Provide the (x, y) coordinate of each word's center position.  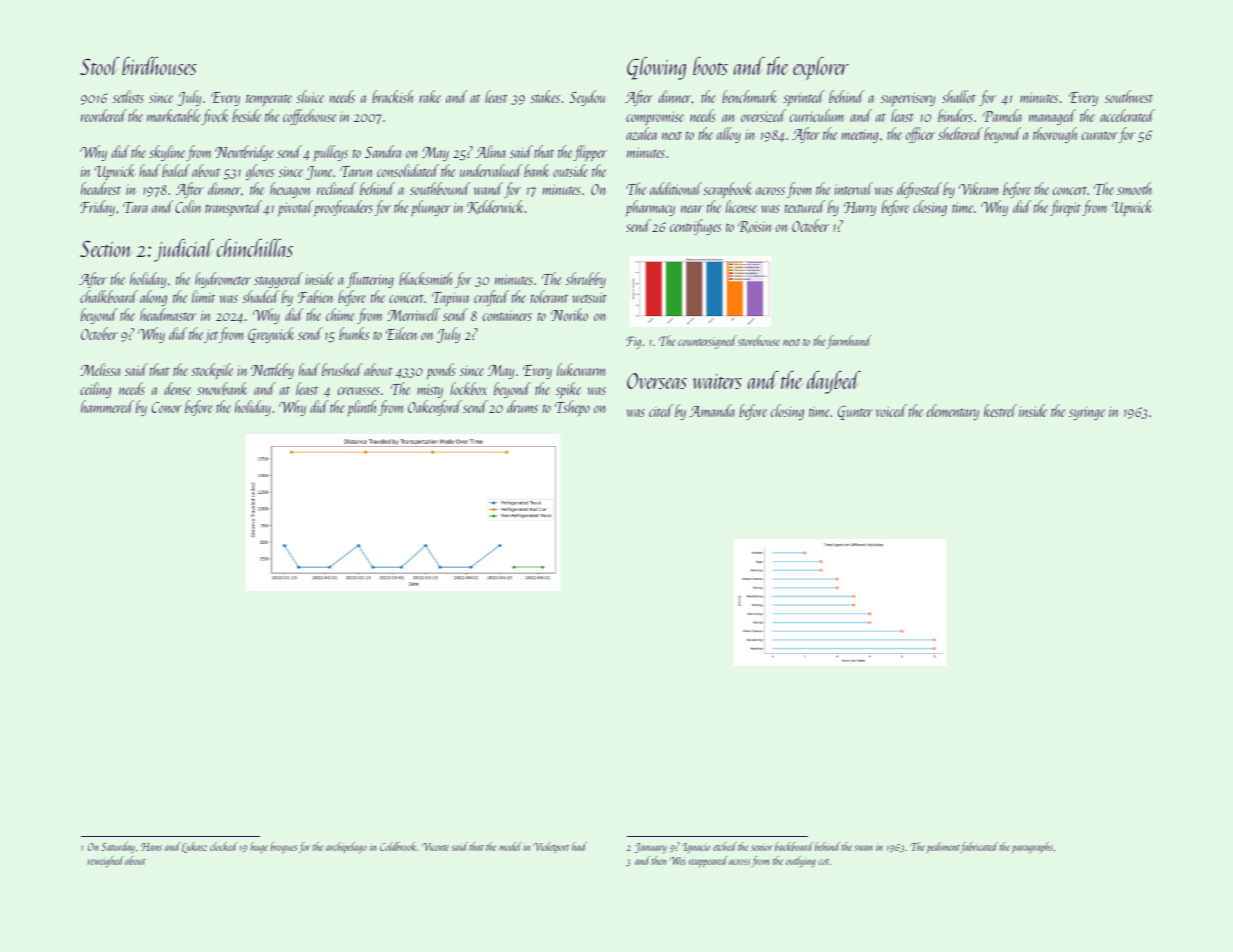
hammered (107, 406)
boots (710, 66)
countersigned (707, 342)
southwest (1129, 96)
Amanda (712, 410)
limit (203, 296)
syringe (1087, 413)
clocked (224, 846)
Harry (860, 209)
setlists (128, 96)
